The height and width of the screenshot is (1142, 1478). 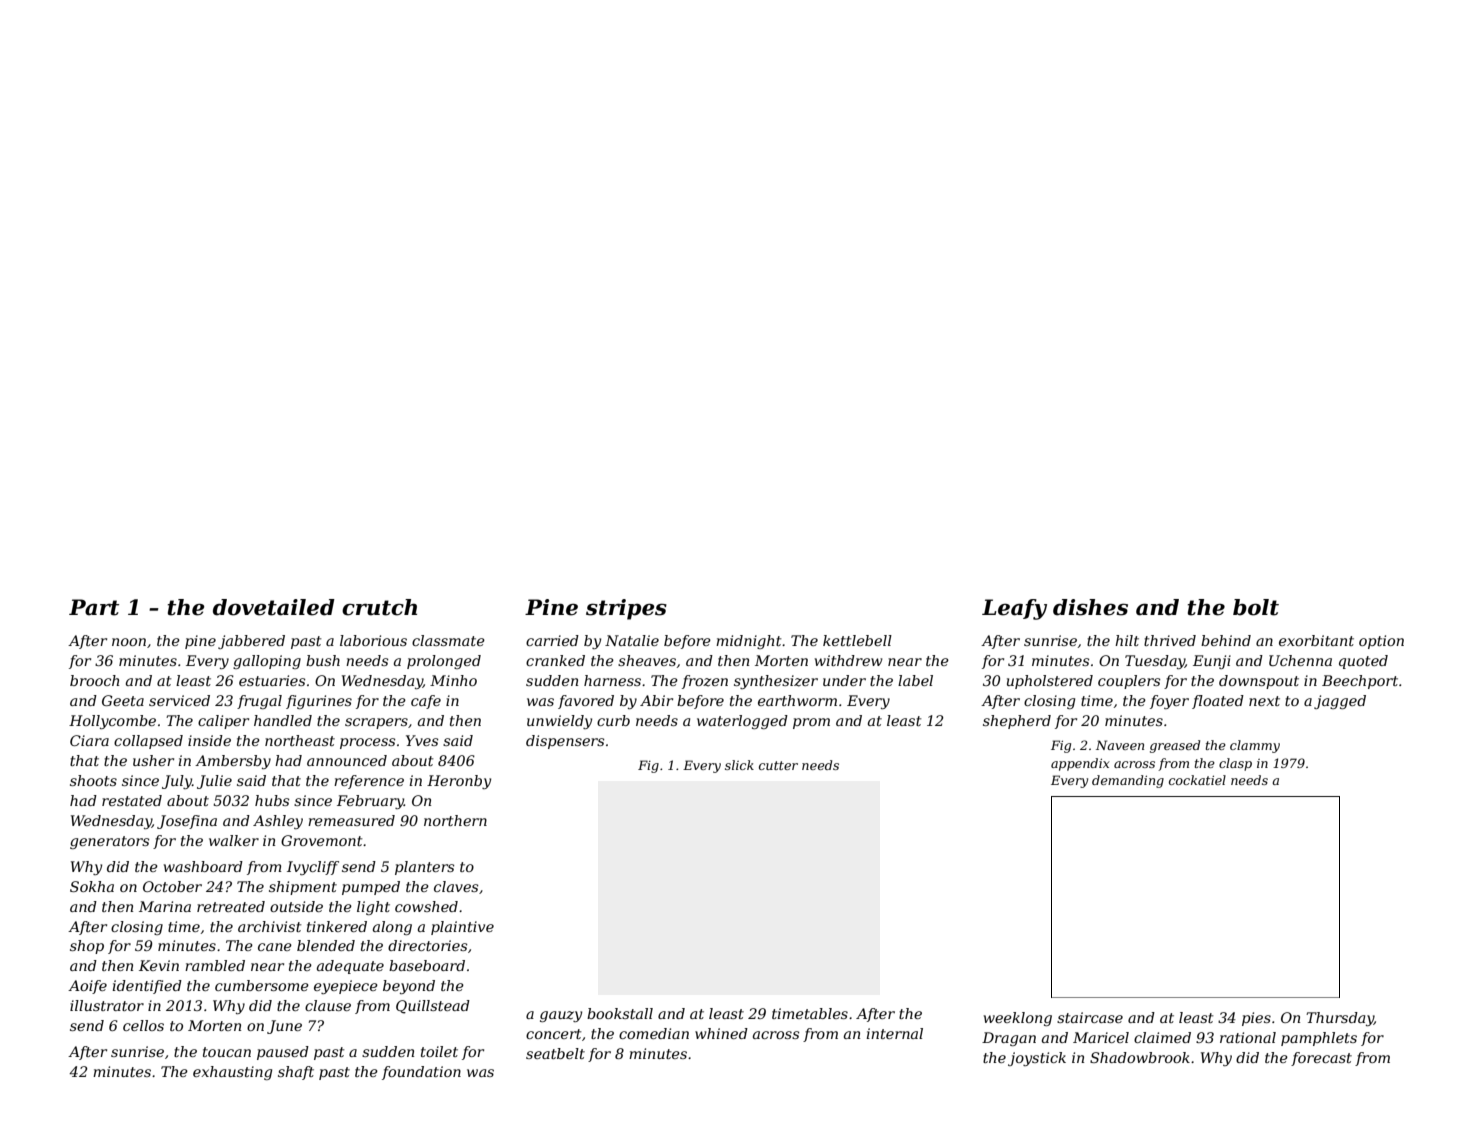 What do you see at coordinates (129, 642) in the screenshot?
I see `noon` at bounding box center [129, 642].
